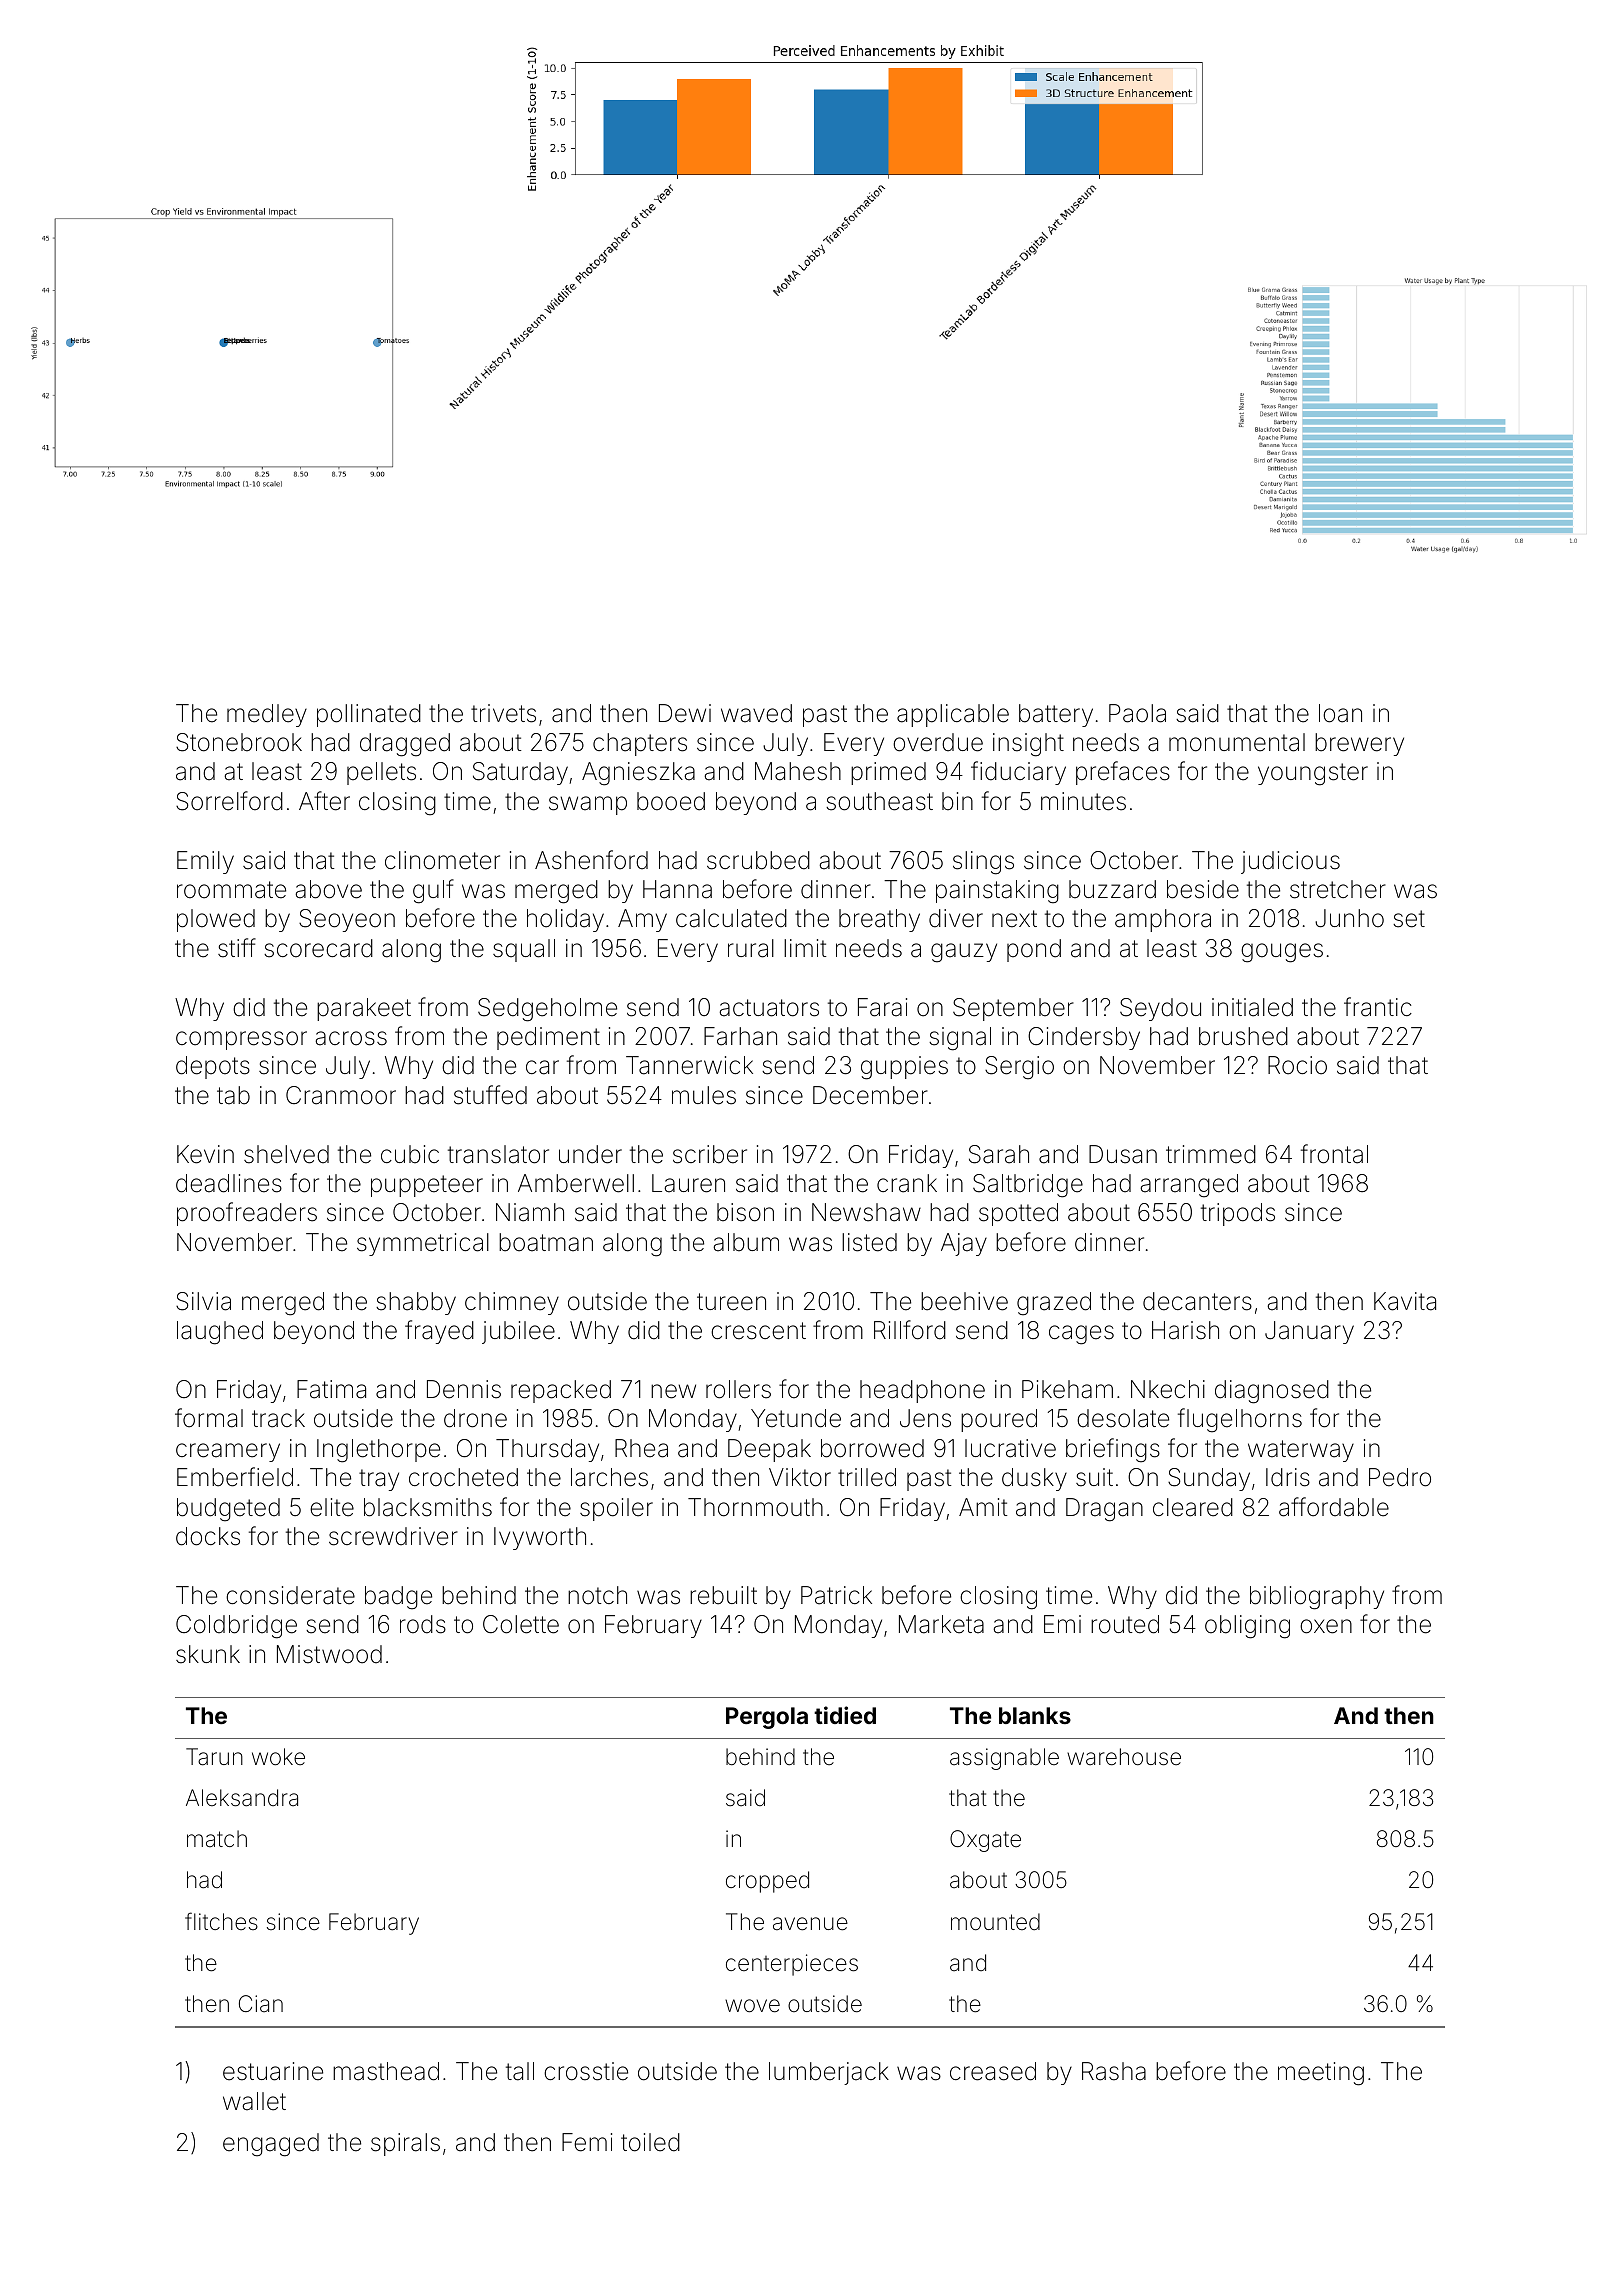 This screenshot has height=2292, width=1620. Describe the element at coordinates (1340, 713) in the screenshot. I see `loan` at that location.
